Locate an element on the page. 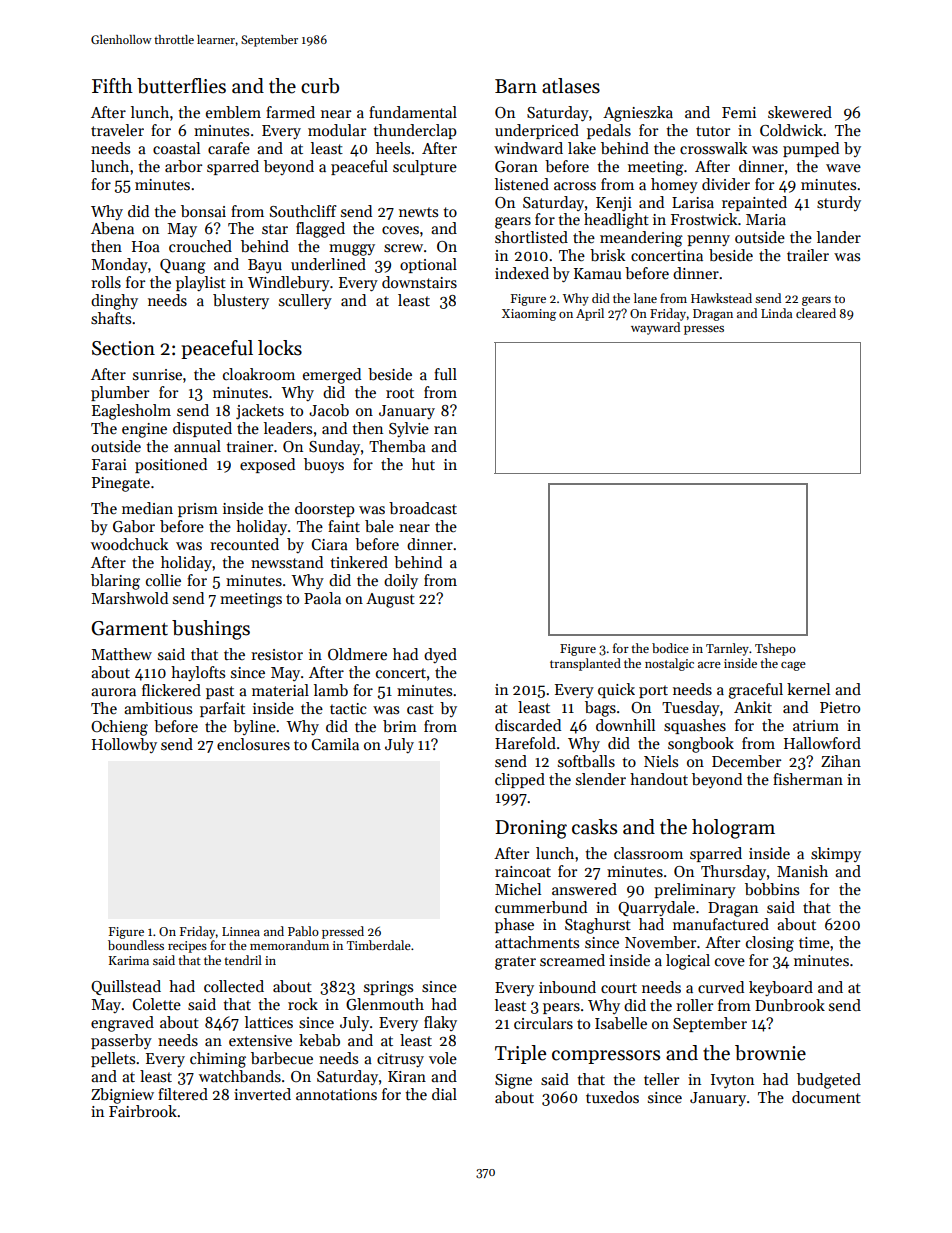 The height and width of the image is (1233, 952). presses is located at coordinates (704, 330).
